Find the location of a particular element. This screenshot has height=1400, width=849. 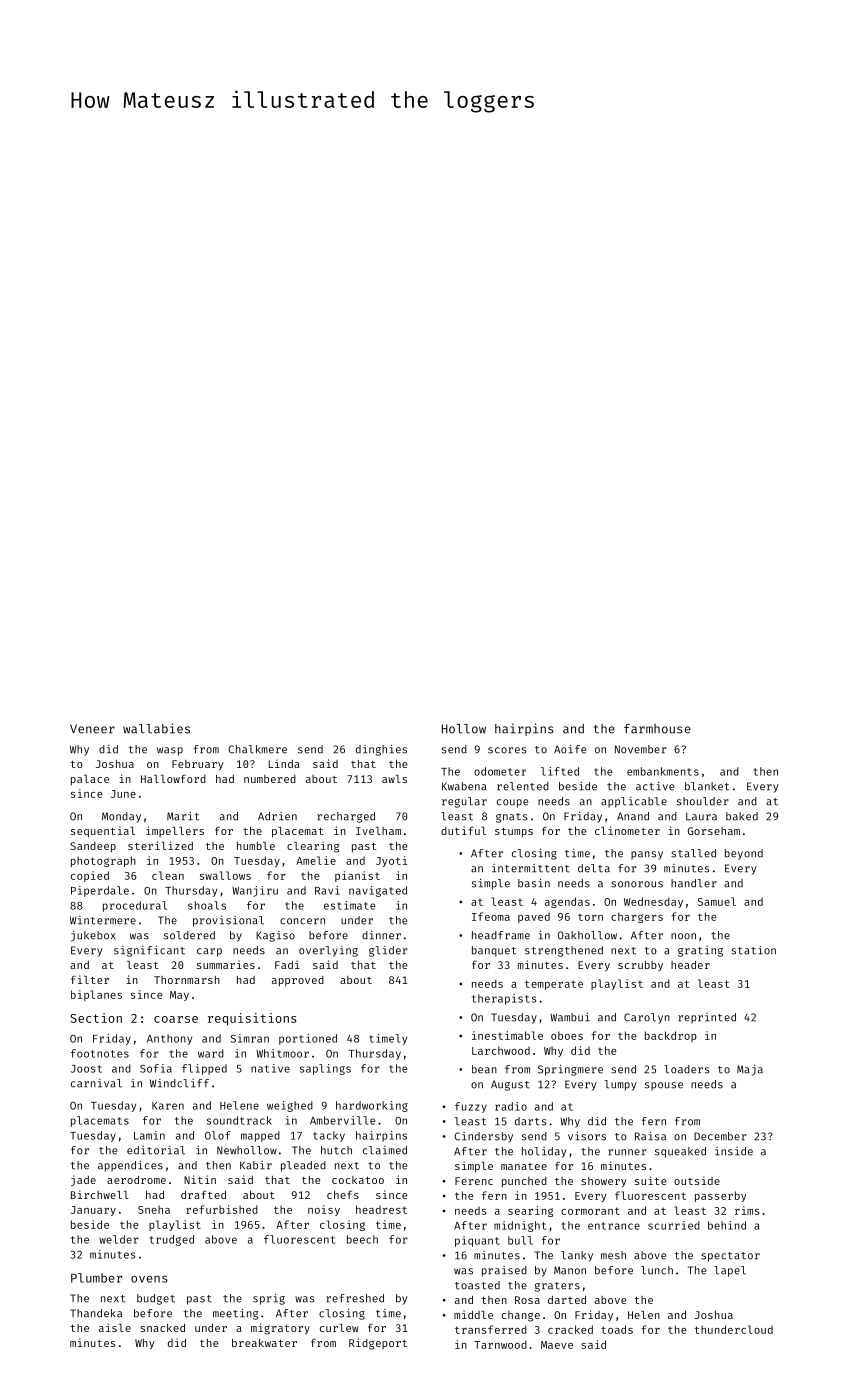

dinghies is located at coordinates (381, 750).
